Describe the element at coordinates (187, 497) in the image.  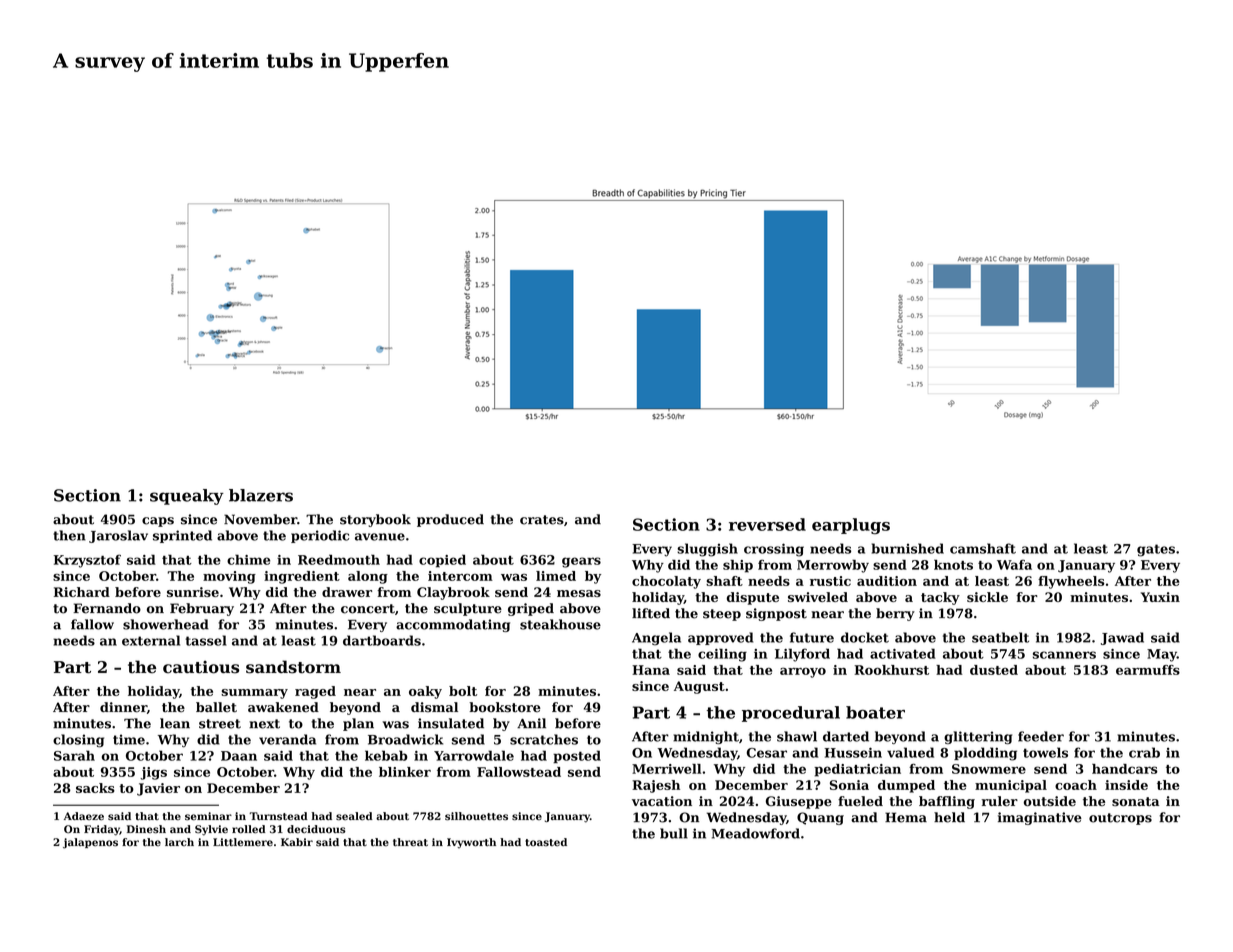
I see `squeaky` at that location.
